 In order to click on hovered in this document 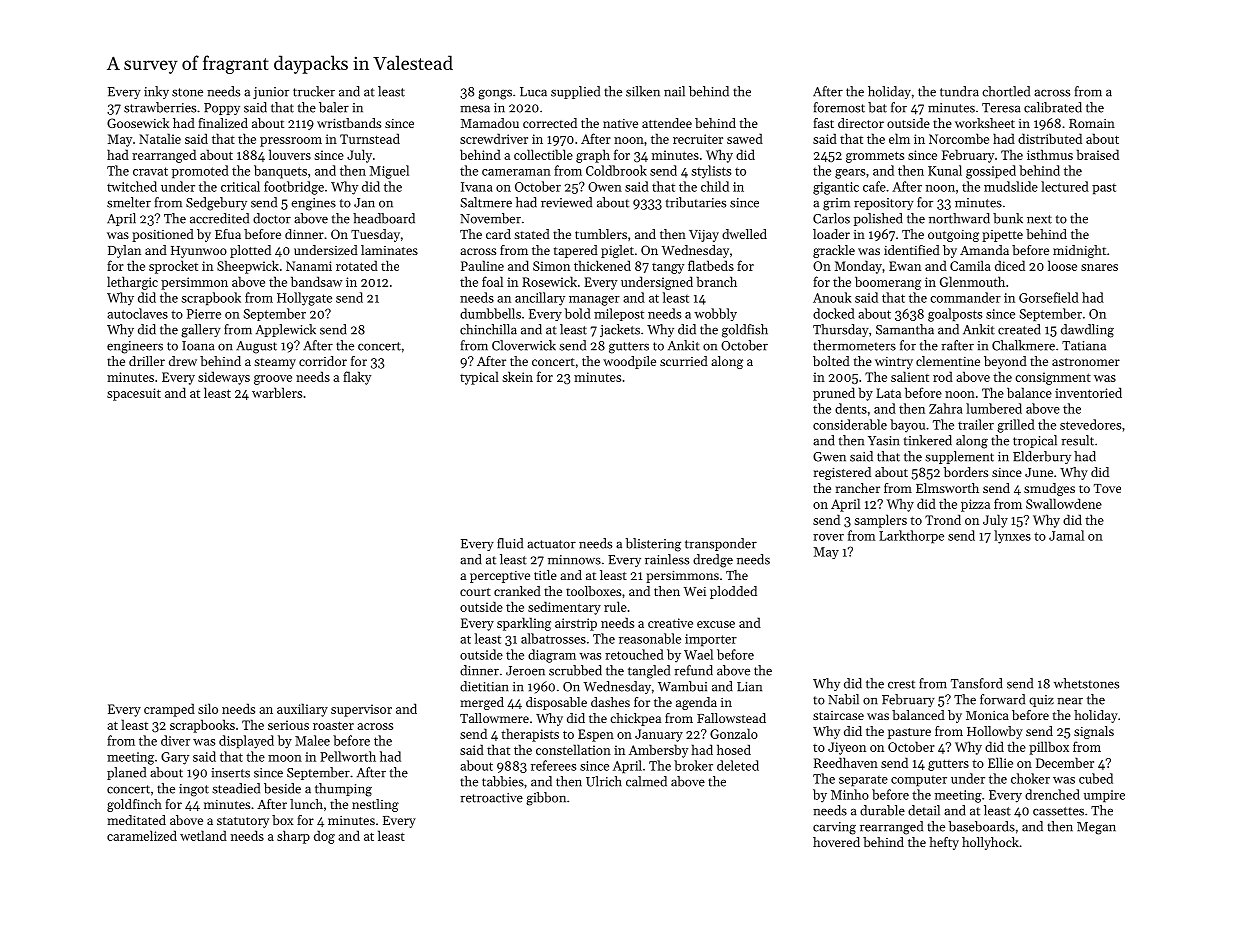, I will do `click(836, 842)`.
